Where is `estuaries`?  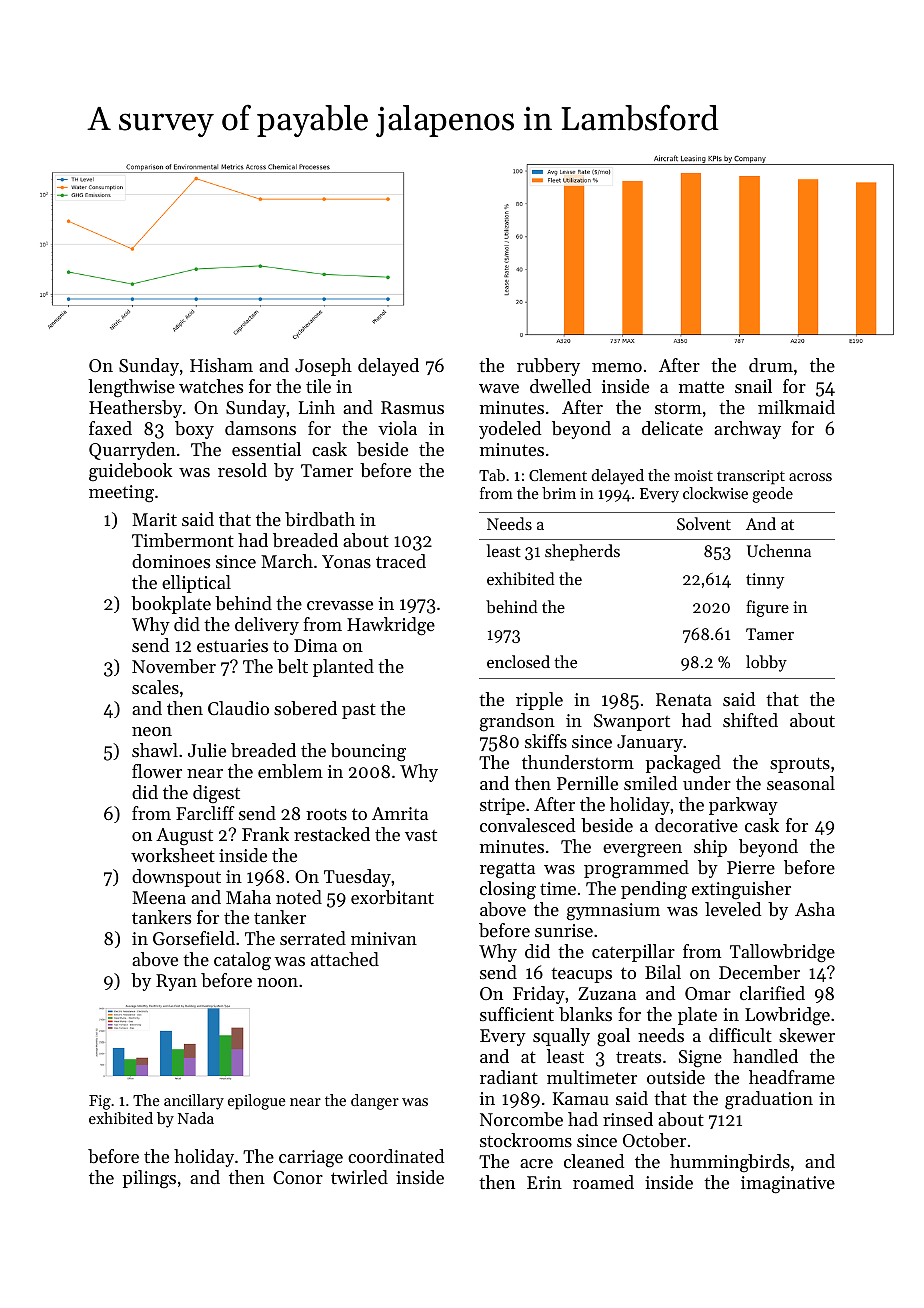
estuaries is located at coordinates (232, 645).
